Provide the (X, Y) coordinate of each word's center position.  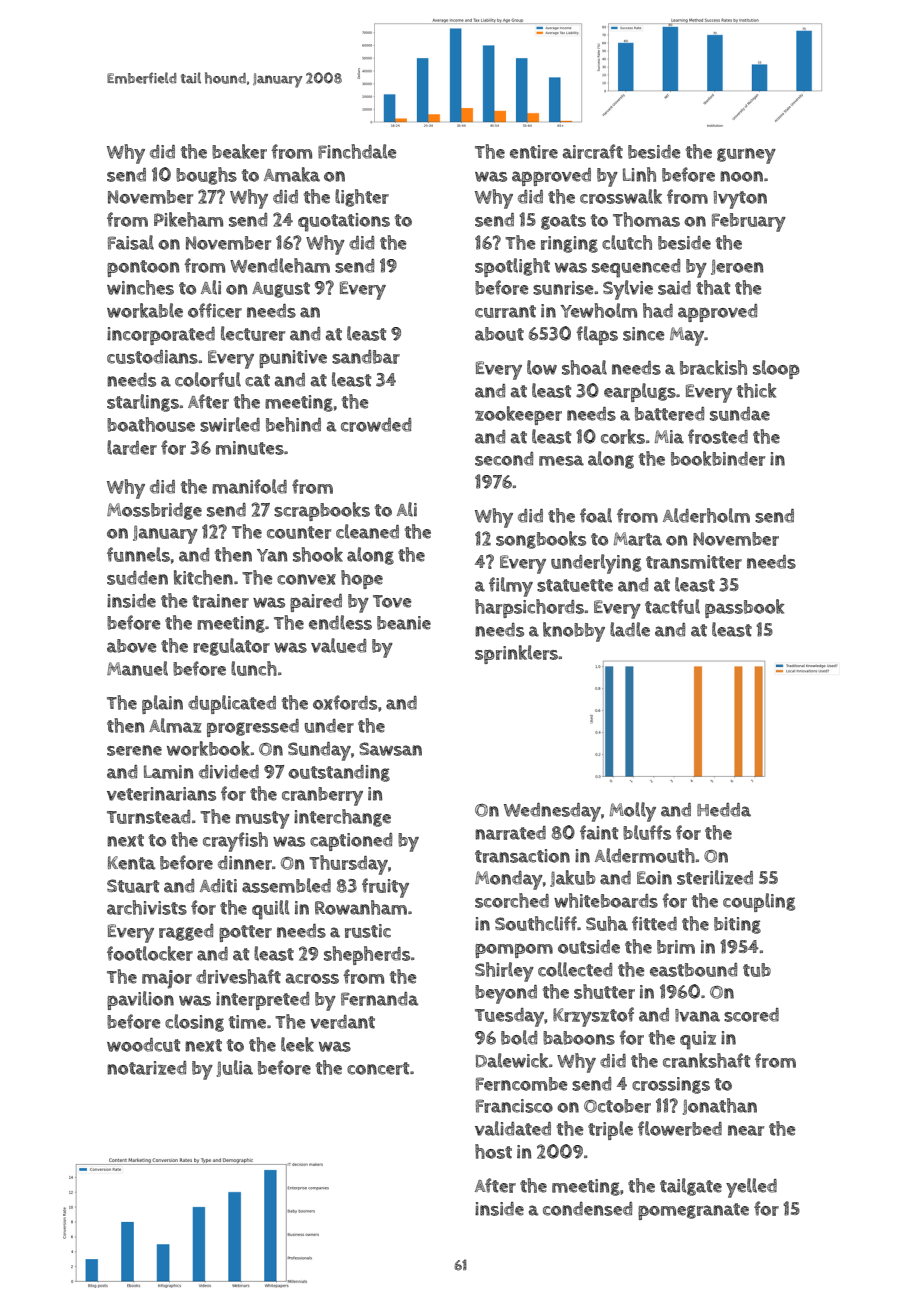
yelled (751, 1188)
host (493, 1151)
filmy (511, 587)
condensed (587, 1209)
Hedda (724, 810)
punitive (293, 359)
